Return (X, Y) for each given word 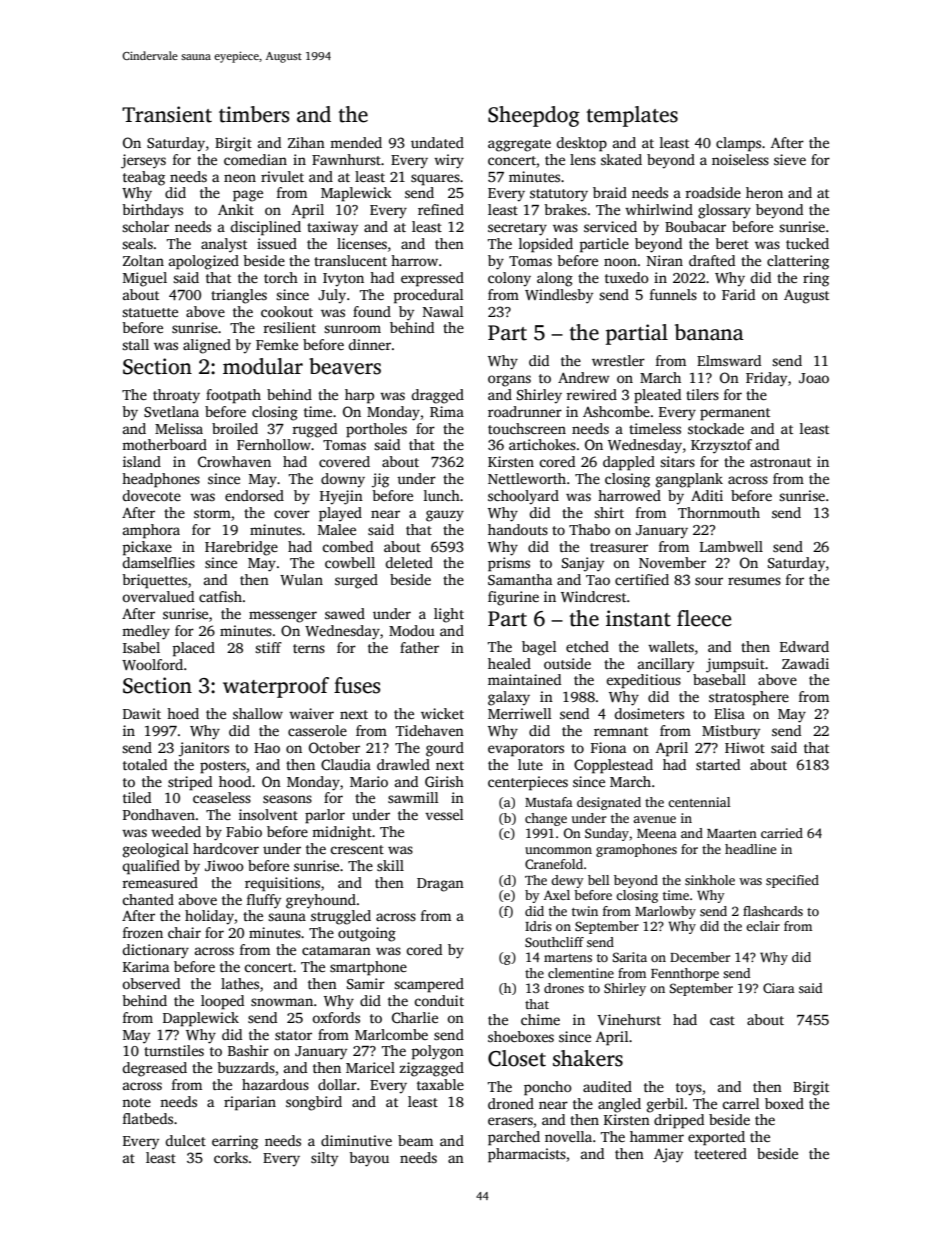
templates (632, 116)
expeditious (643, 681)
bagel (539, 648)
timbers (254, 114)
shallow (258, 713)
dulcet (185, 1140)
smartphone (368, 968)
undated (437, 142)
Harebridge (241, 548)
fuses (357, 685)
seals (137, 243)
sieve (790, 159)
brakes (565, 209)
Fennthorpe (685, 974)
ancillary (666, 665)
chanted (148, 899)
